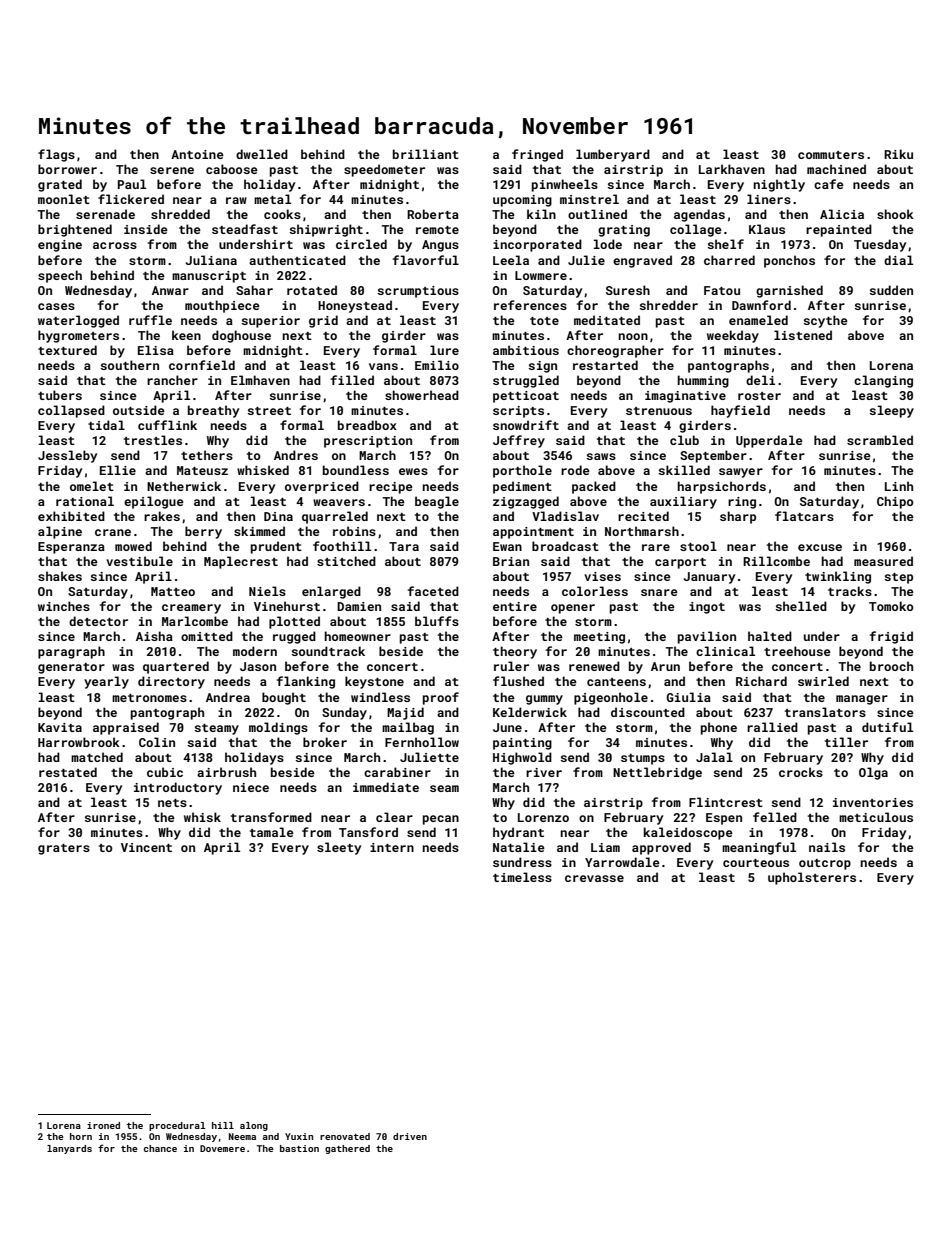 The height and width of the screenshot is (1233, 952). I want to click on textured, so click(67, 350).
